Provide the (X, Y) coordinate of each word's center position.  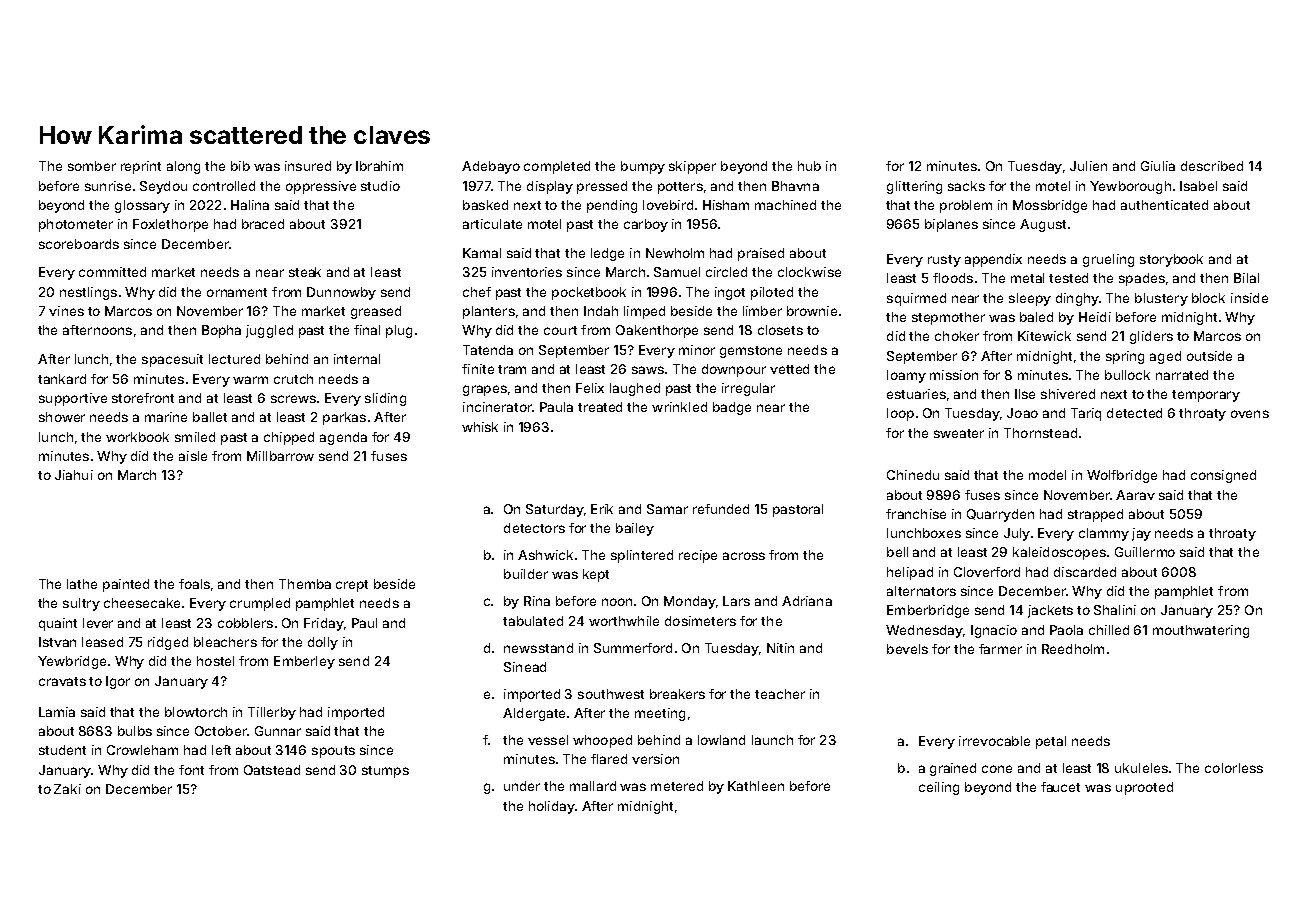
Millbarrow (280, 456)
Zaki (67, 789)
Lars (736, 601)
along (183, 167)
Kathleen (756, 786)
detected (1134, 413)
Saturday (554, 510)
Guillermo (1145, 552)
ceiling (939, 788)
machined (785, 205)
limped (644, 312)
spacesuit (172, 360)
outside (1209, 356)
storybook (1171, 260)
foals (194, 584)
